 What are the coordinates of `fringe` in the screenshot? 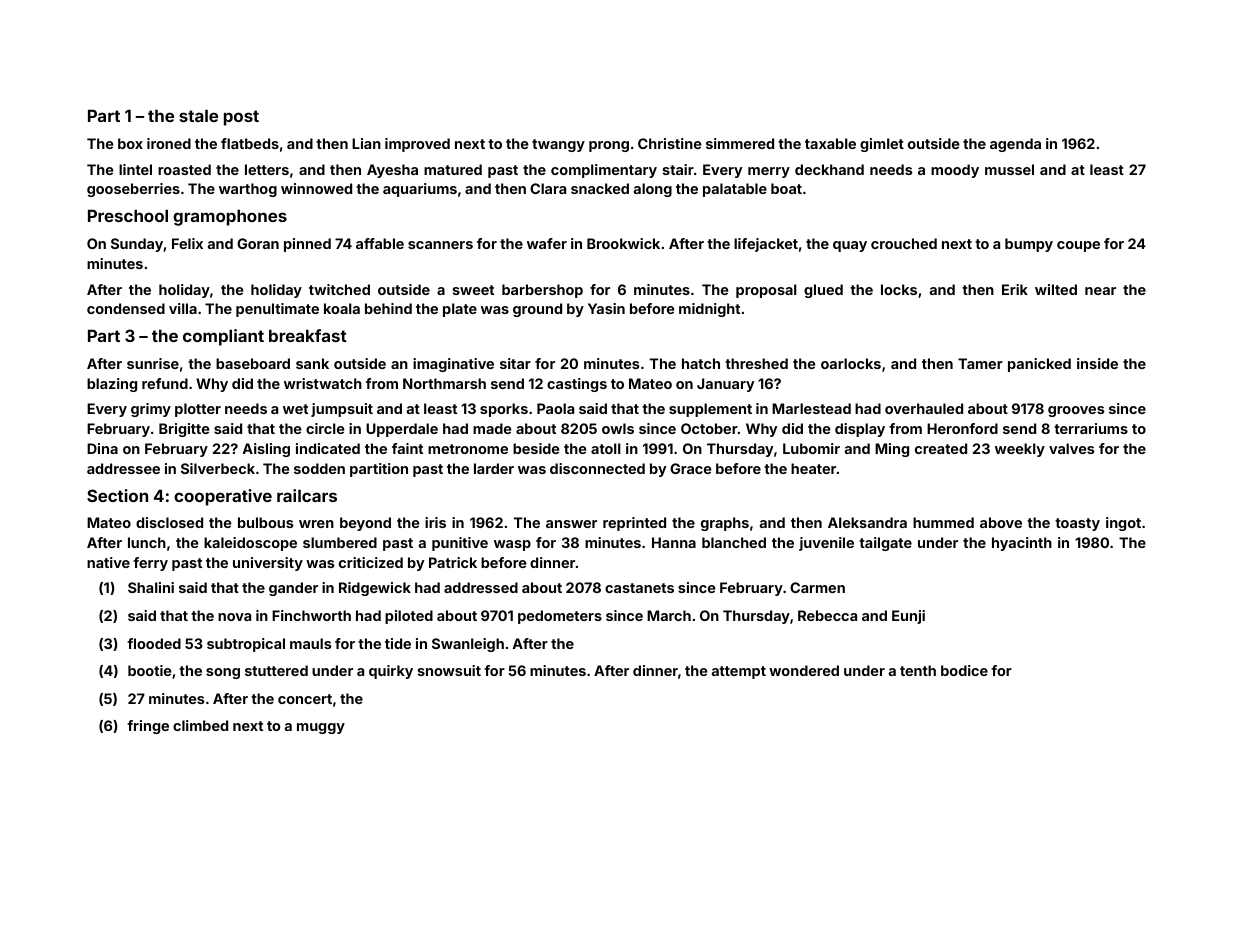 It's located at (148, 727).
